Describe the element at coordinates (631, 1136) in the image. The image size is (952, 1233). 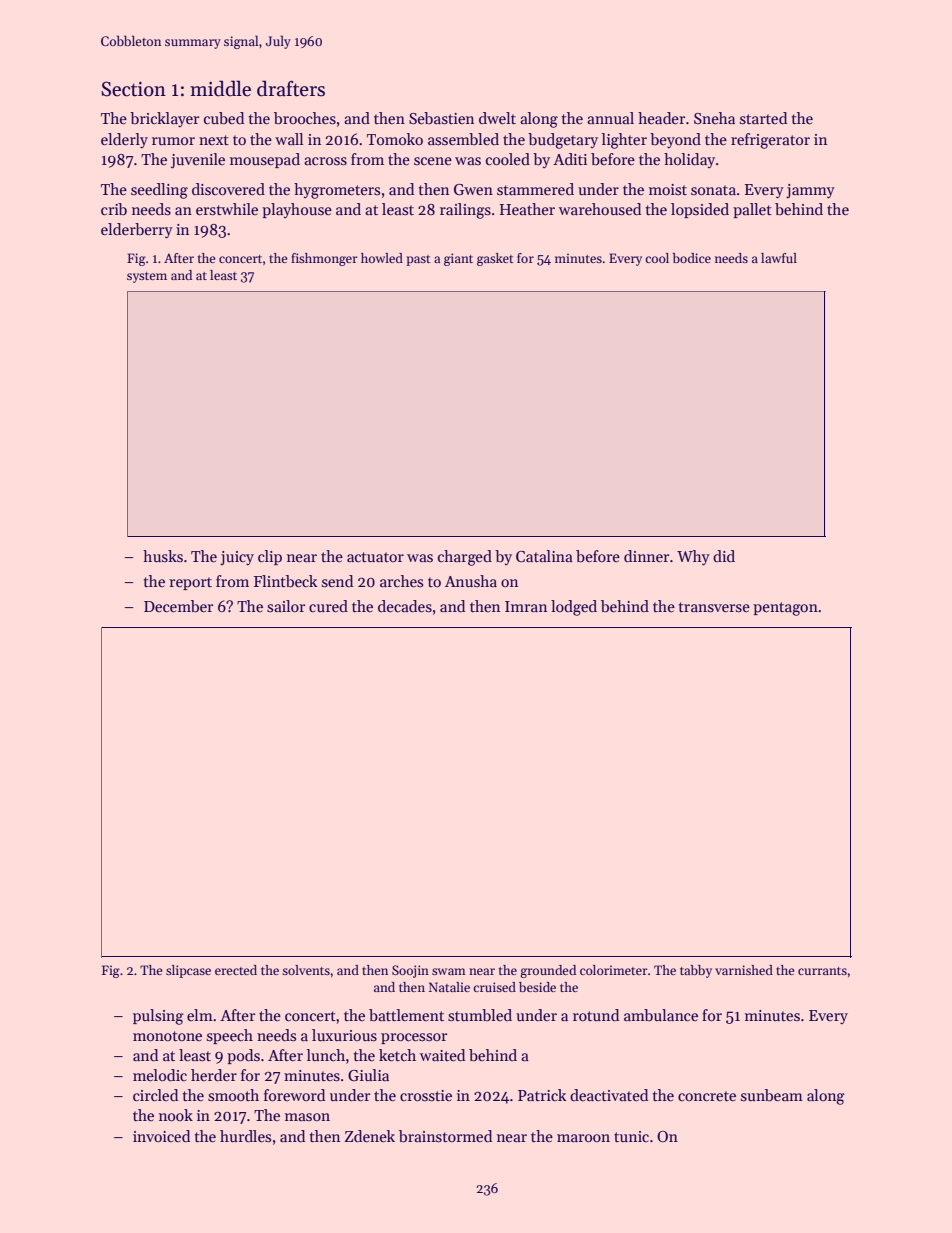
I see `tunic` at that location.
